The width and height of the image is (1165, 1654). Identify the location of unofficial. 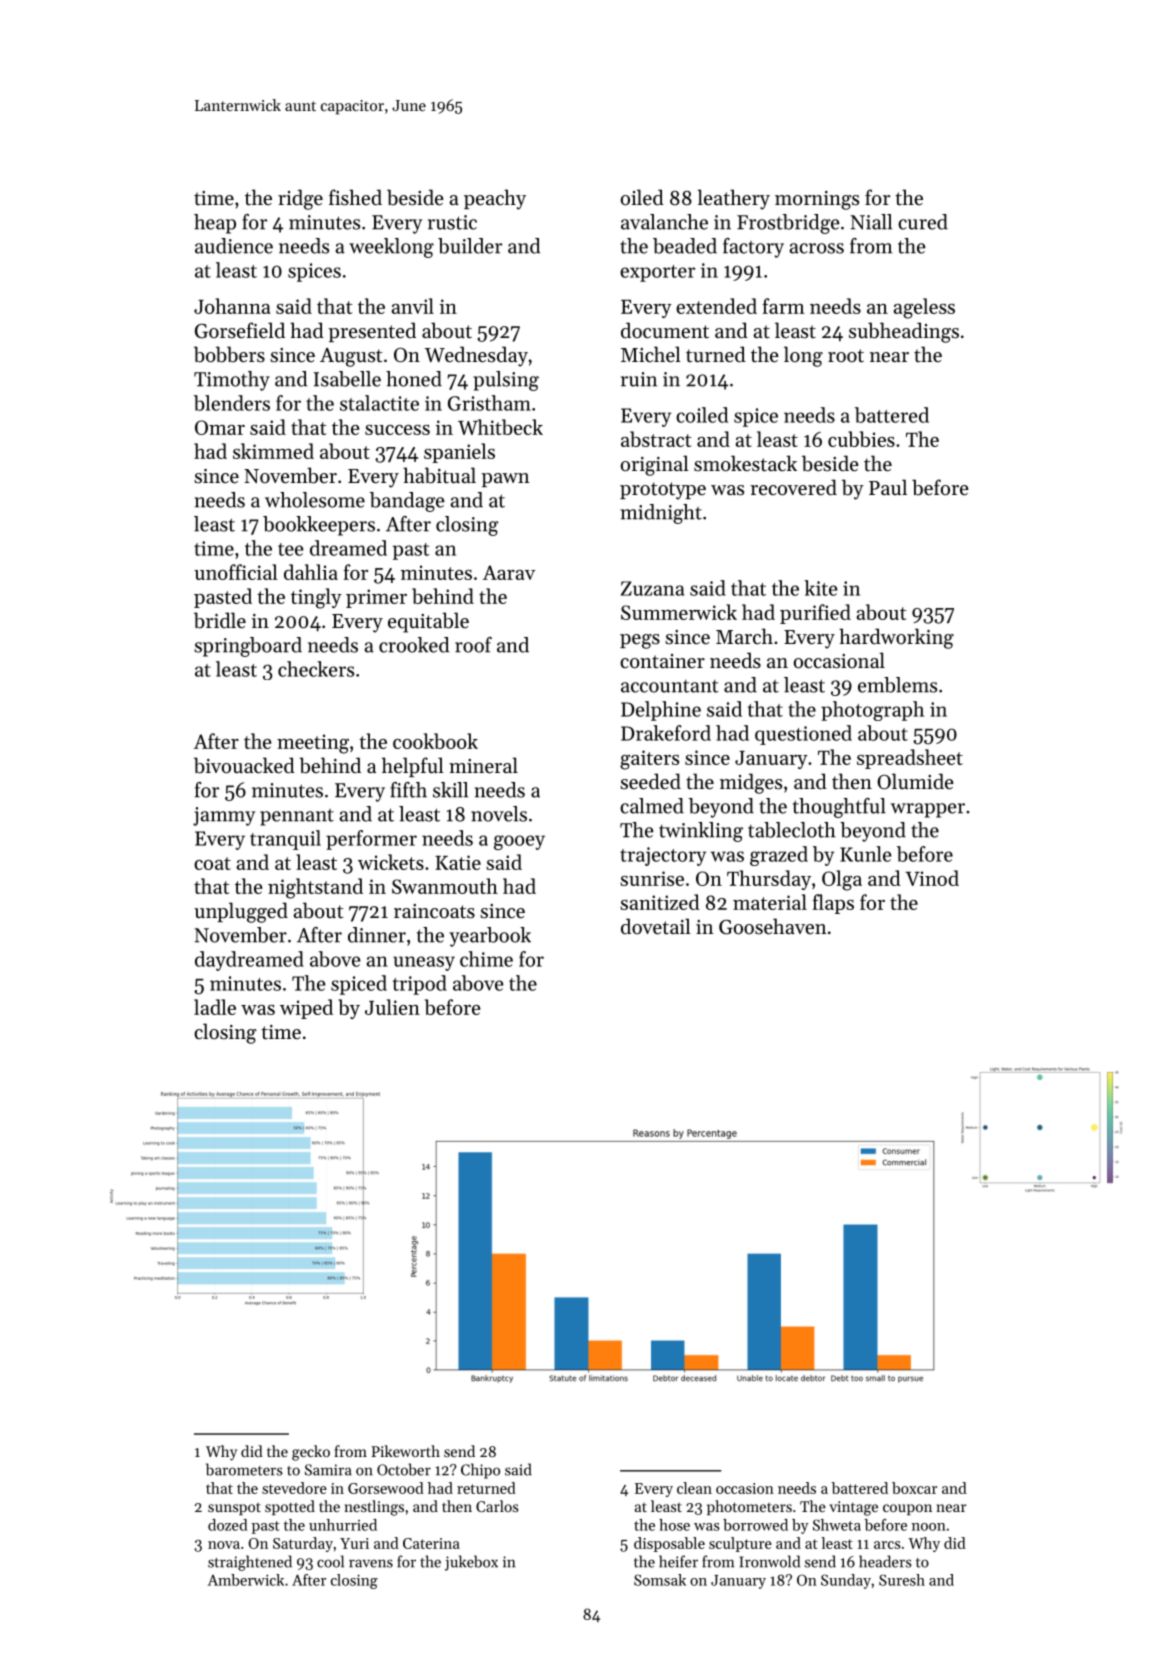
(236, 572).
